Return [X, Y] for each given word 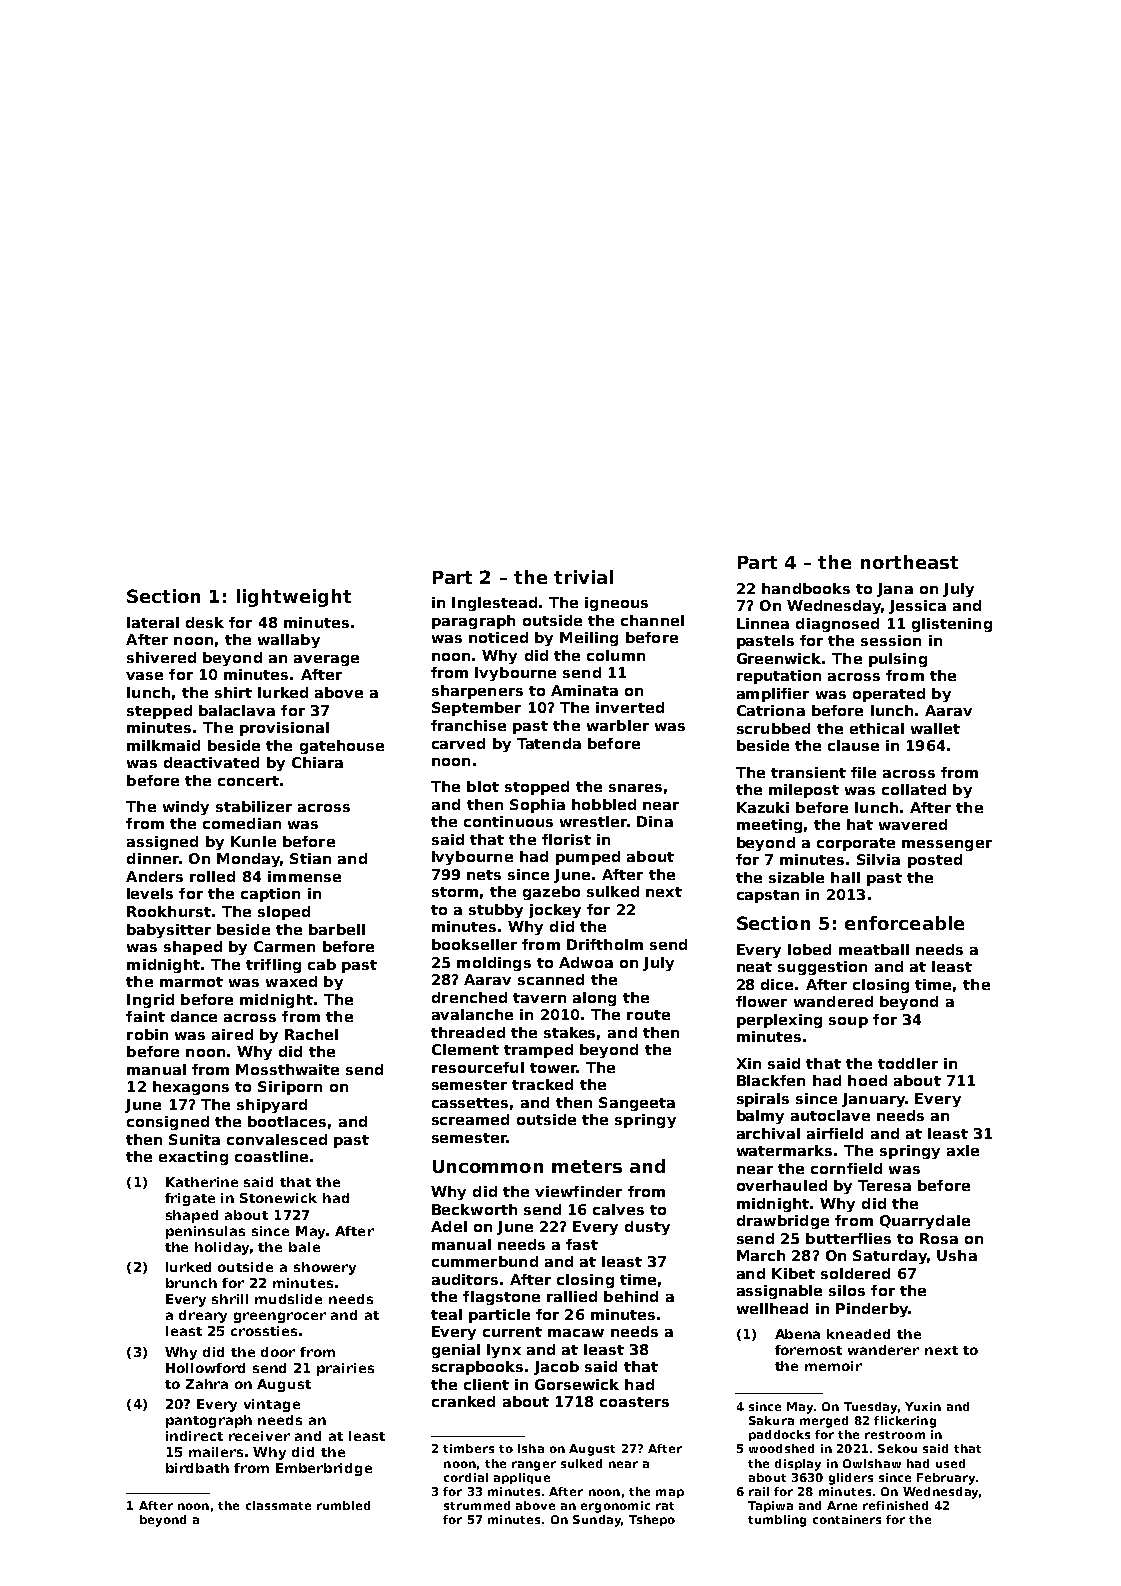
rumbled [343, 1505]
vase [144, 676]
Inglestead [494, 604]
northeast [909, 562]
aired [232, 1034]
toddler [908, 1063]
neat [754, 967]
